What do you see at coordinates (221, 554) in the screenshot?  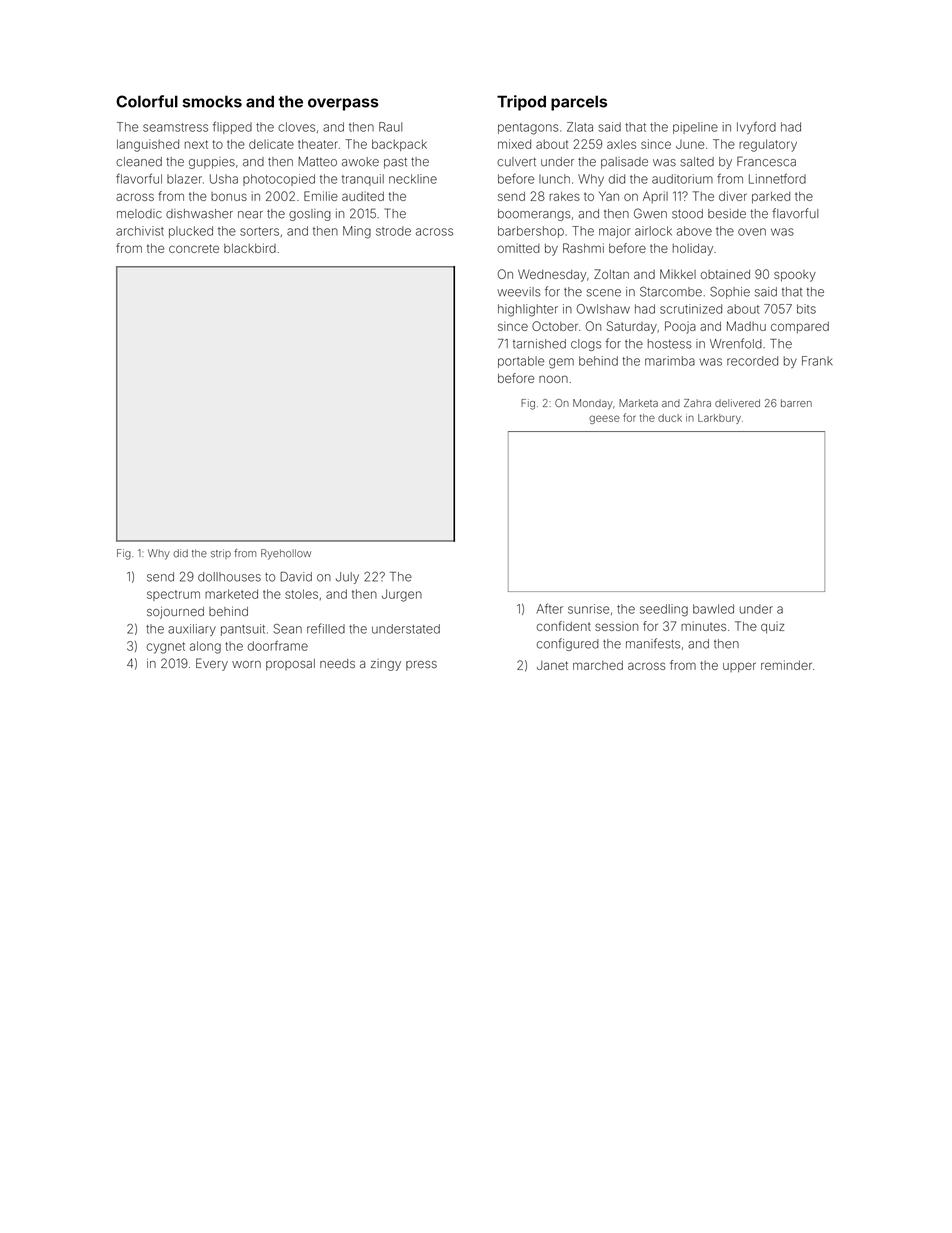 I see `strip` at bounding box center [221, 554].
